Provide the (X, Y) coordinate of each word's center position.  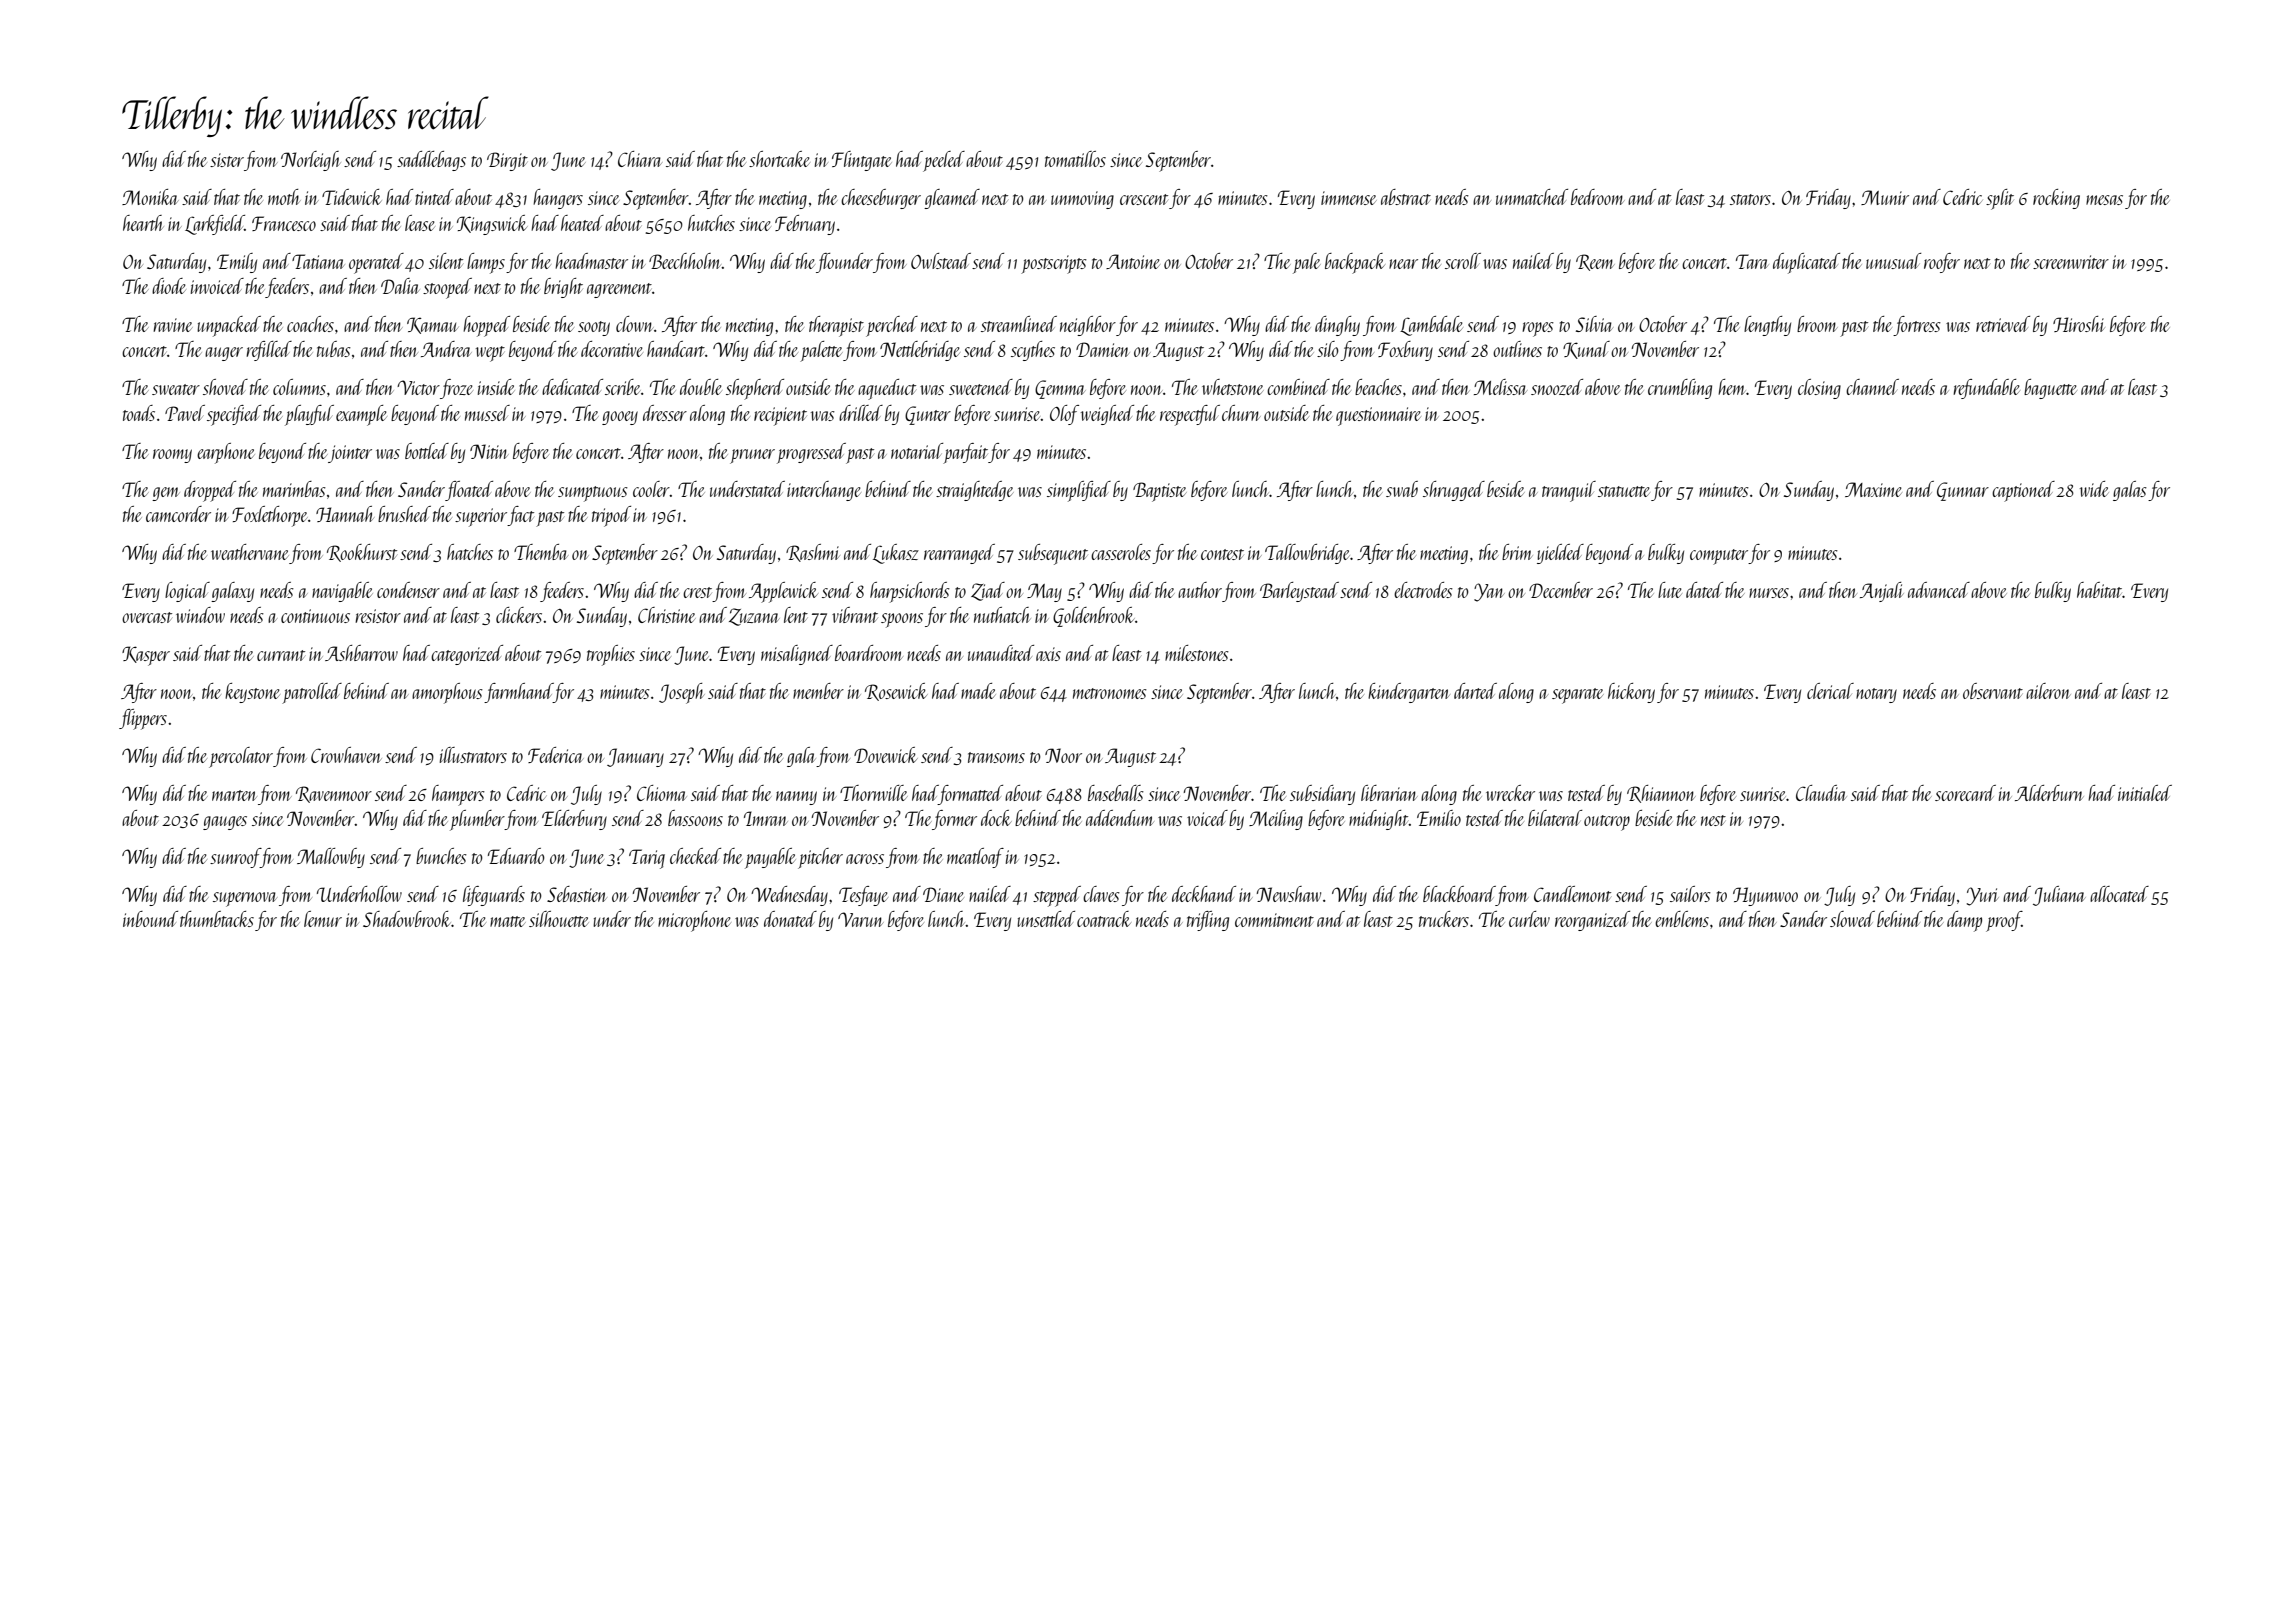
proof (2004, 921)
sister (227, 160)
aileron (2048, 691)
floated (469, 491)
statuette (1624, 491)
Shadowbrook (407, 919)
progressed (811, 453)
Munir (1885, 197)
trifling (1208, 921)
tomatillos (1075, 159)
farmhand (518, 693)
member (818, 691)
